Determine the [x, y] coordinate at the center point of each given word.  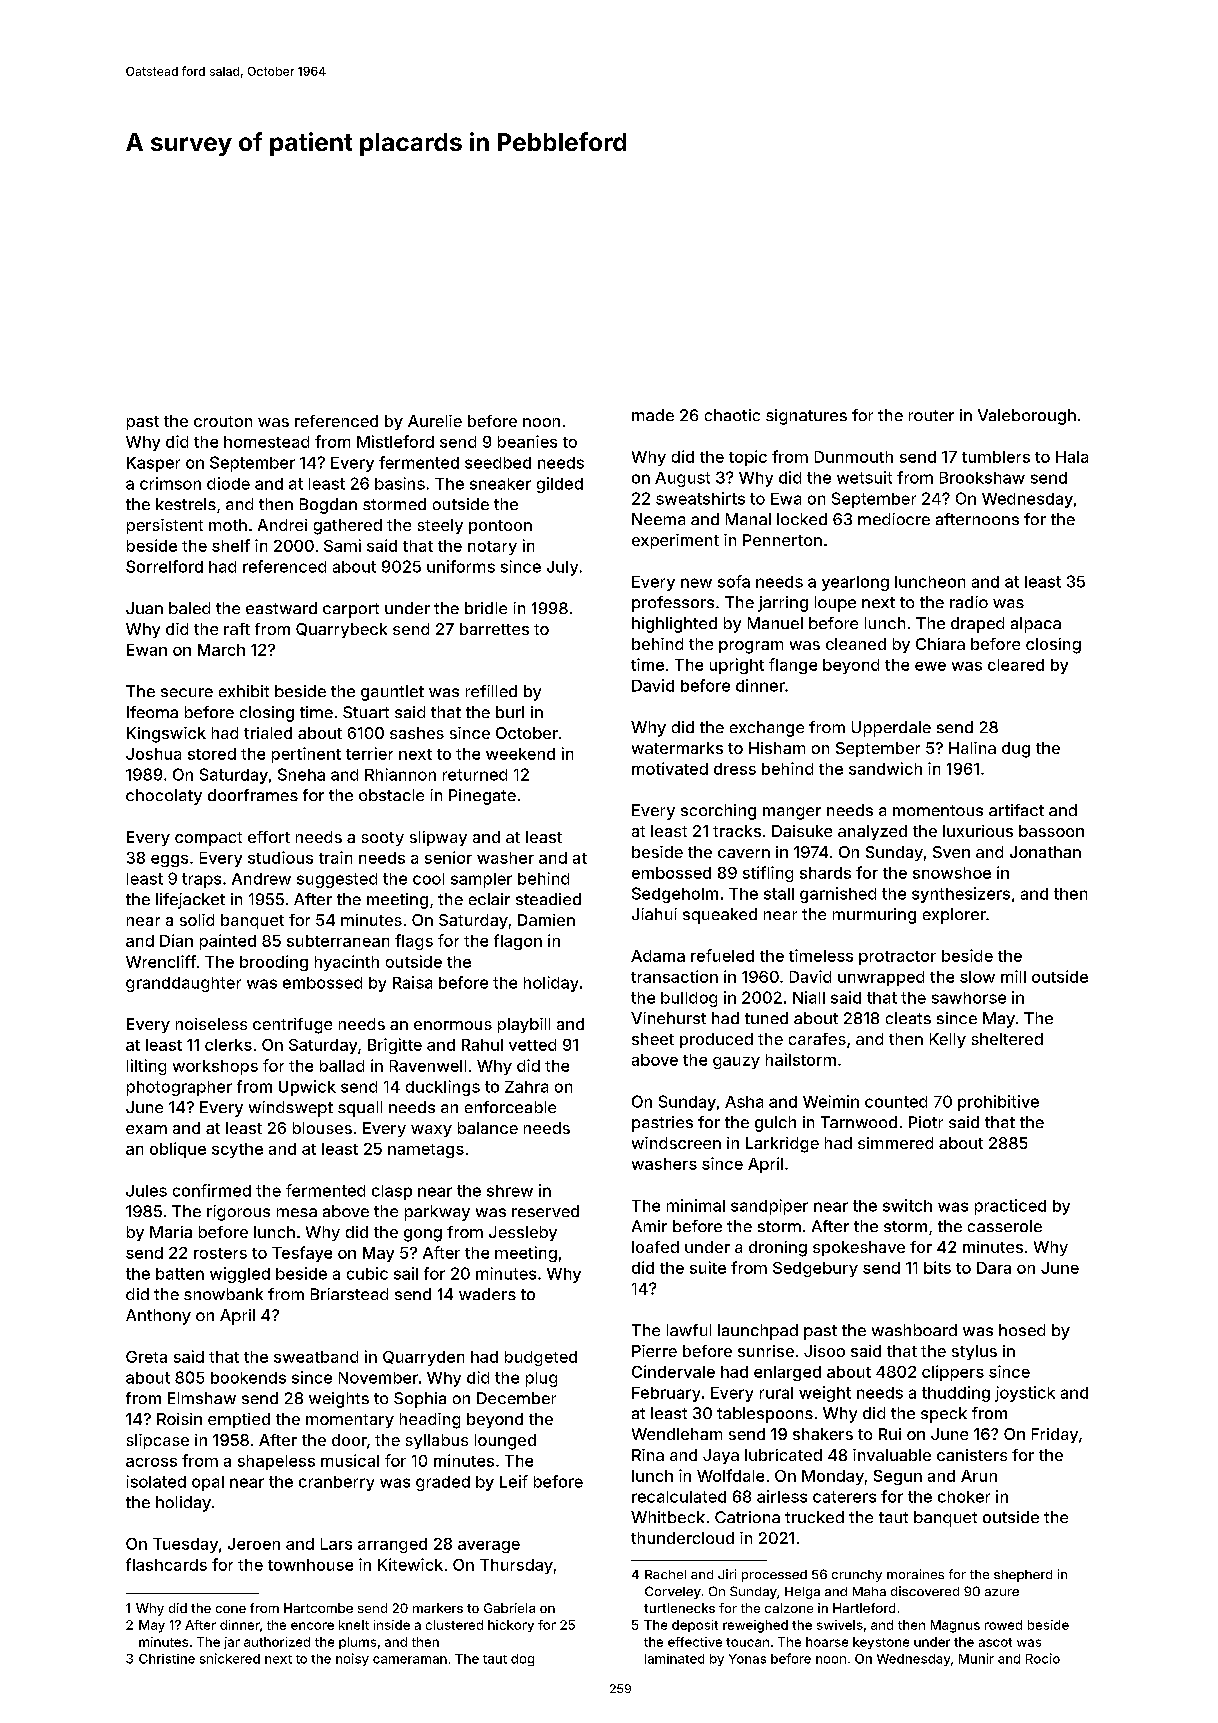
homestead [266, 442]
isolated [156, 1481]
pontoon [500, 527]
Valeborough [1027, 417]
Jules [146, 1191]
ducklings [443, 1088]
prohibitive [998, 1103]
